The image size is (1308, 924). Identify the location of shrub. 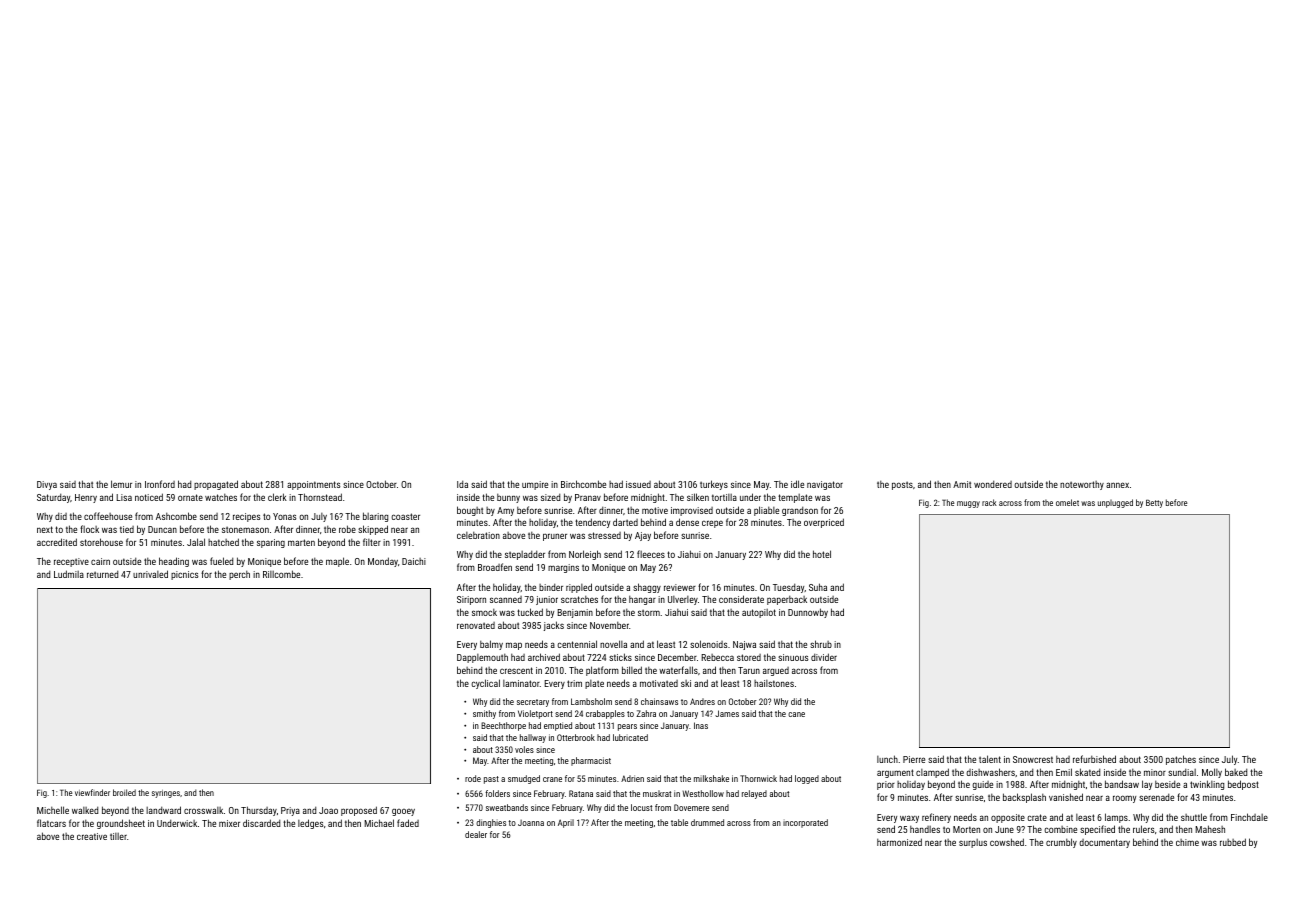
(821, 644).
